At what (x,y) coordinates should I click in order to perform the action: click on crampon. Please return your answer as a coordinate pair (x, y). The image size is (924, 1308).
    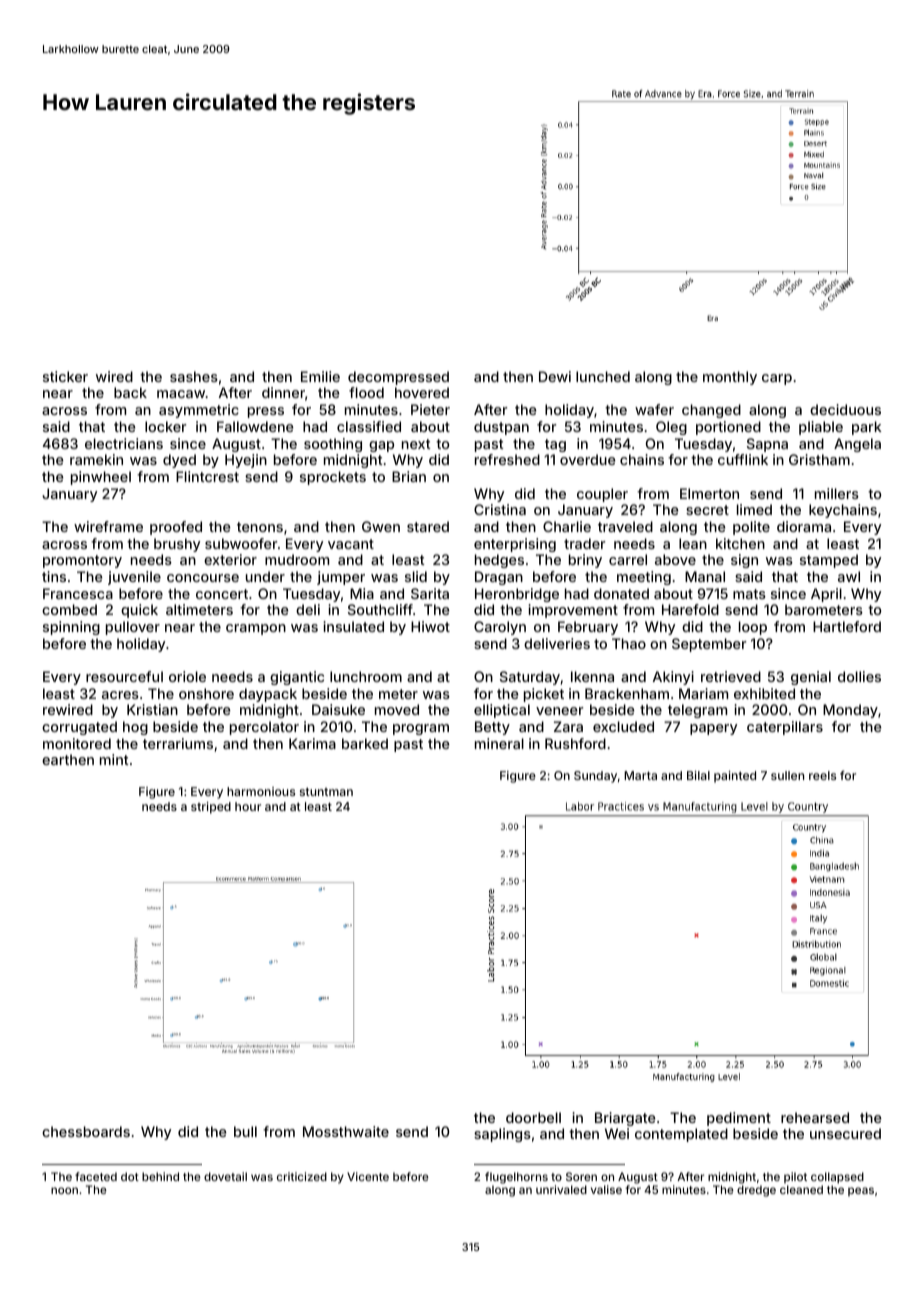
    Looking at the image, I should click on (256, 629).
